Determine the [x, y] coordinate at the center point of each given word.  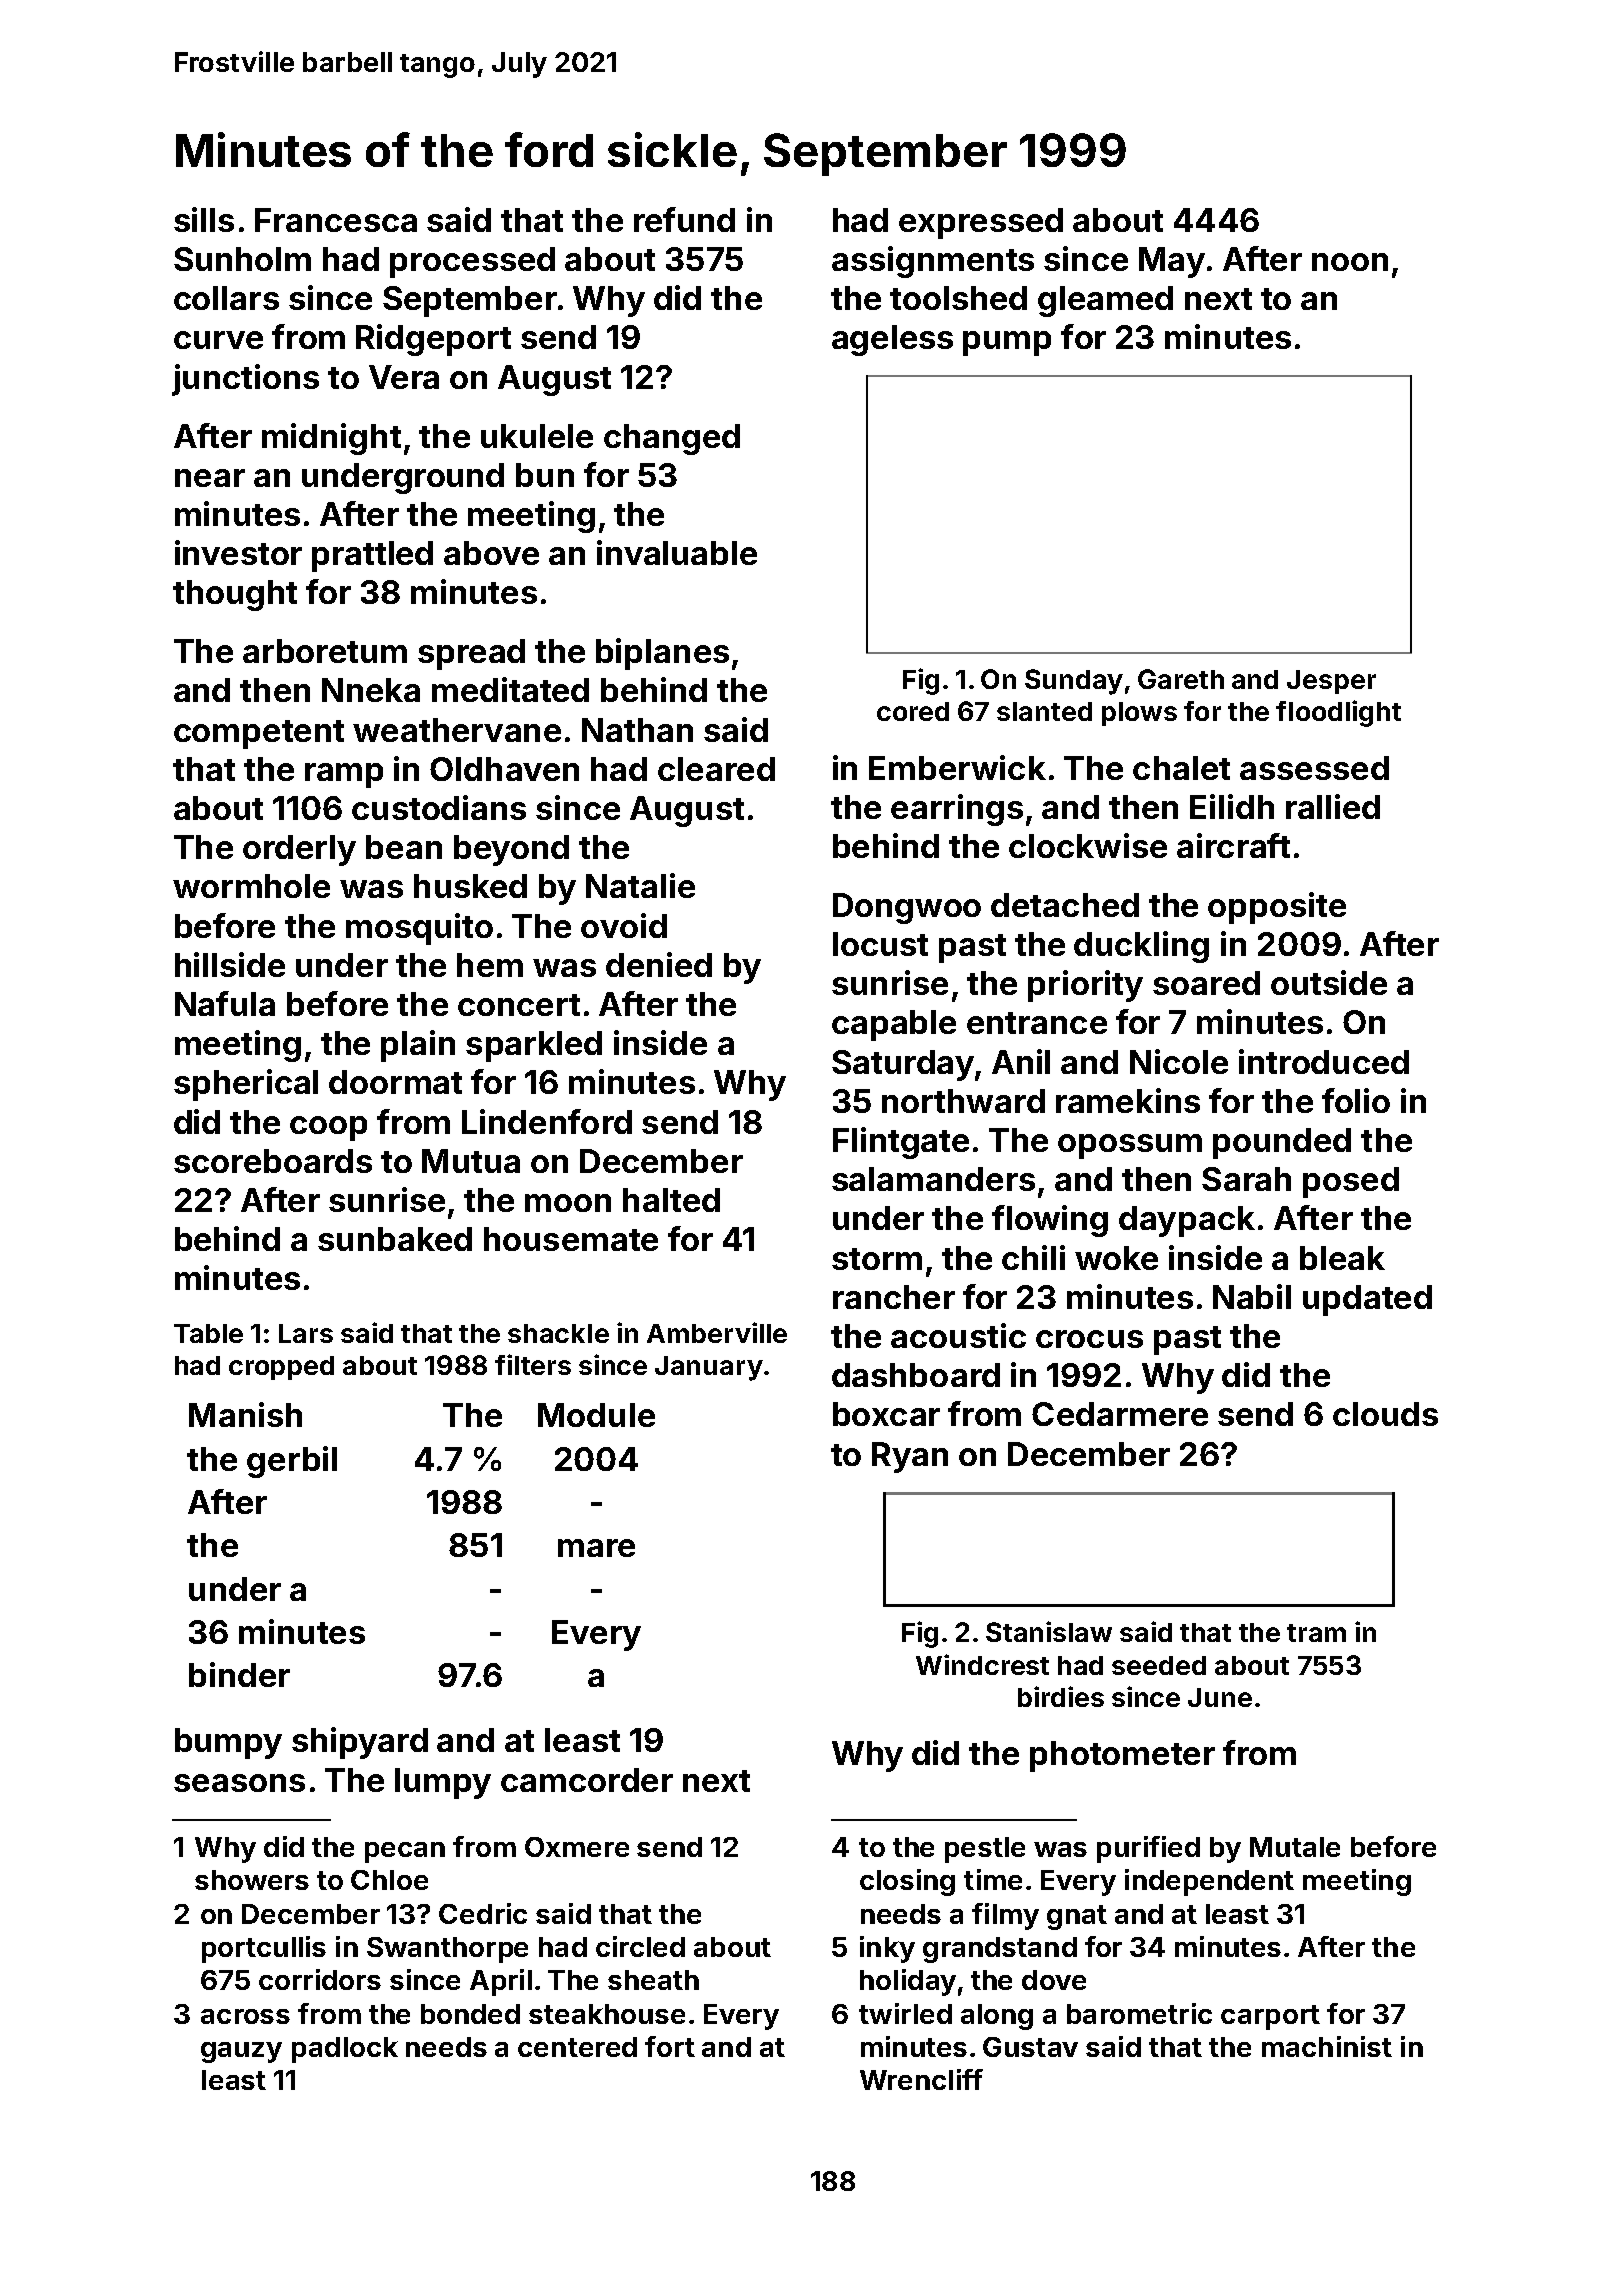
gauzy [241, 2052]
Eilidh [1232, 806]
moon [568, 1203]
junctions [245, 380]
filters [533, 1364]
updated [1367, 1300]
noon [1350, 262]
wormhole [251, 886]
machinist [1327, 2046]
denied [659, 964]
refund [684, 219]
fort [670, 2046]
